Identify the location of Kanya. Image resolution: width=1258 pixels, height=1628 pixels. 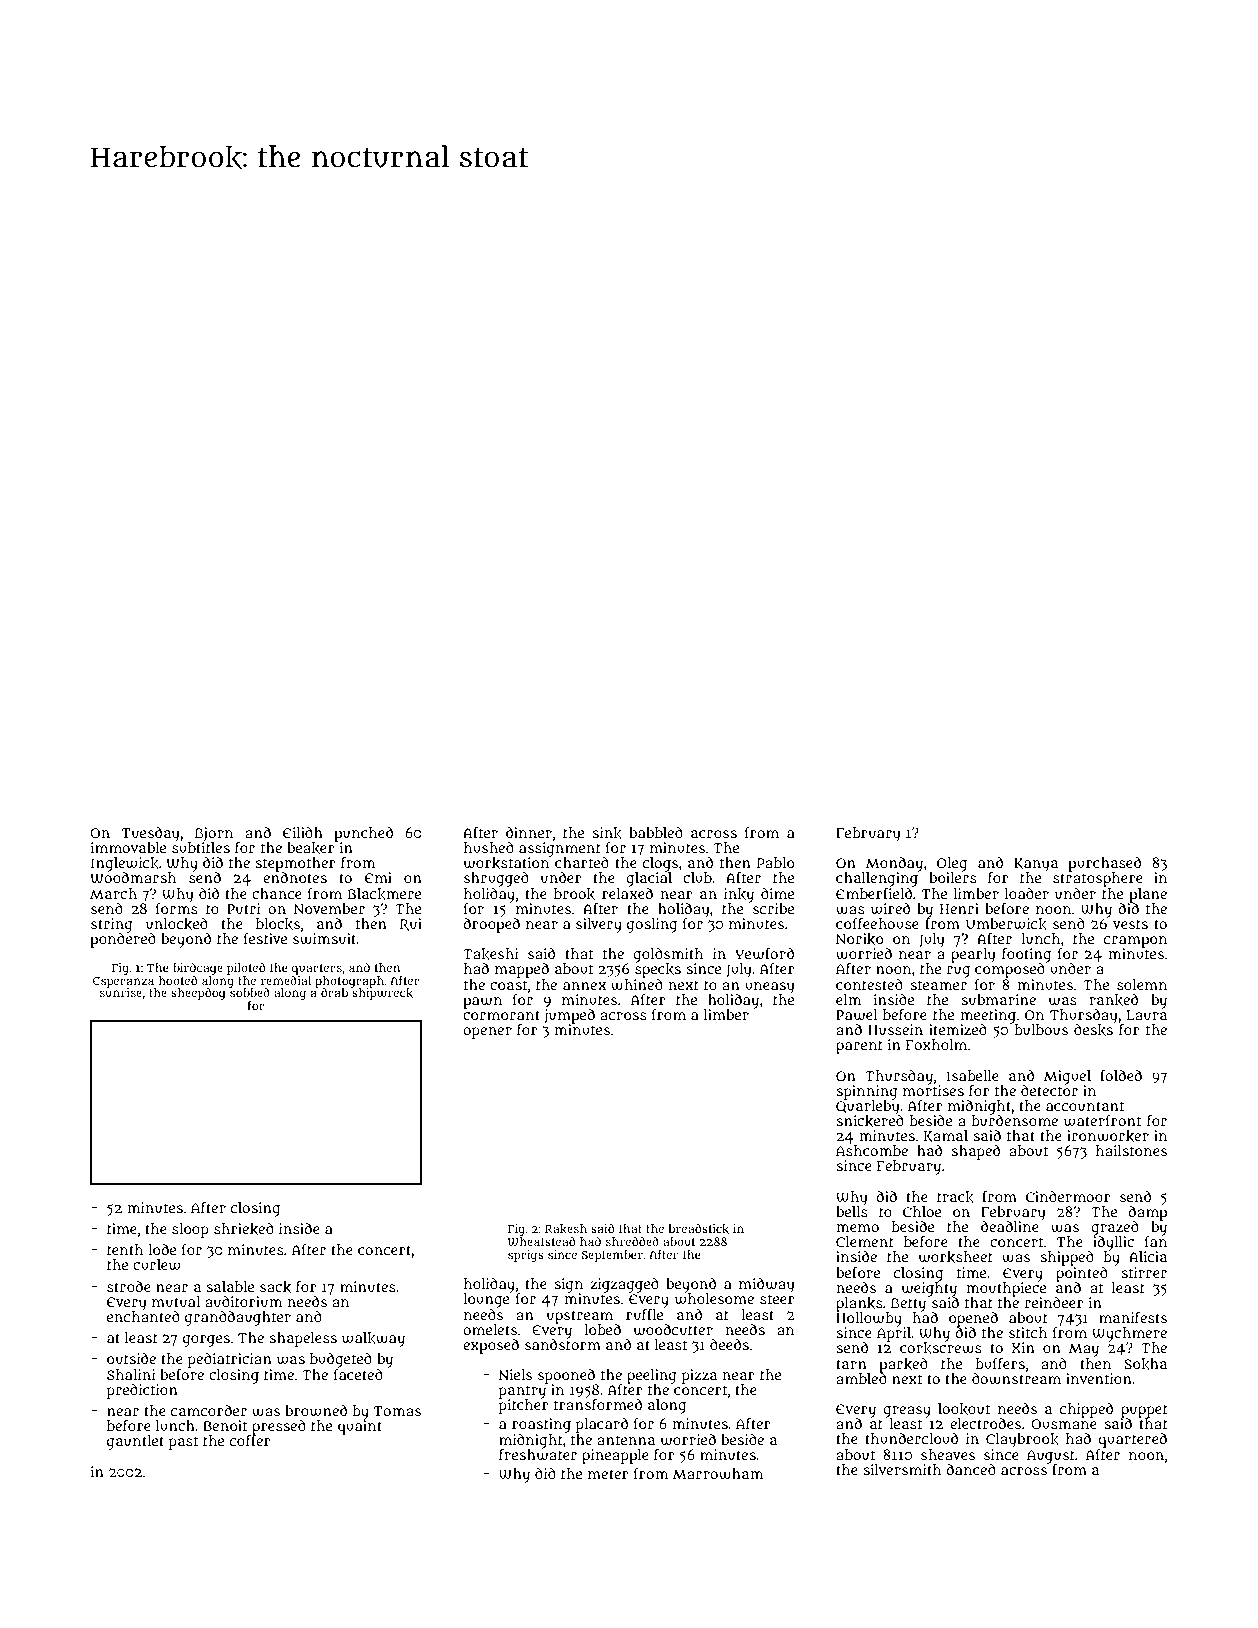
(1036, 865).
